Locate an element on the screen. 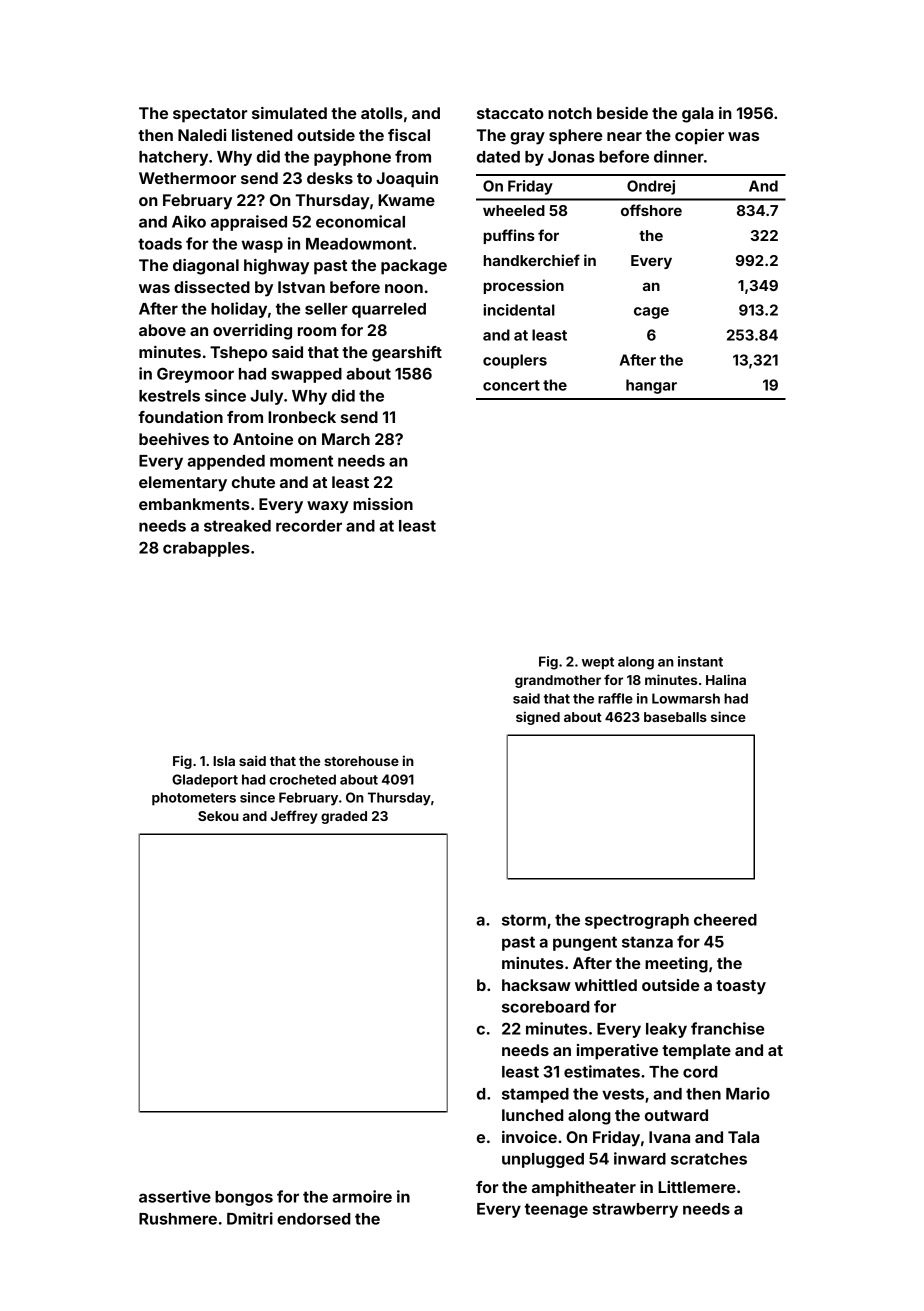  payphone is located at coordinates (352, 158).
